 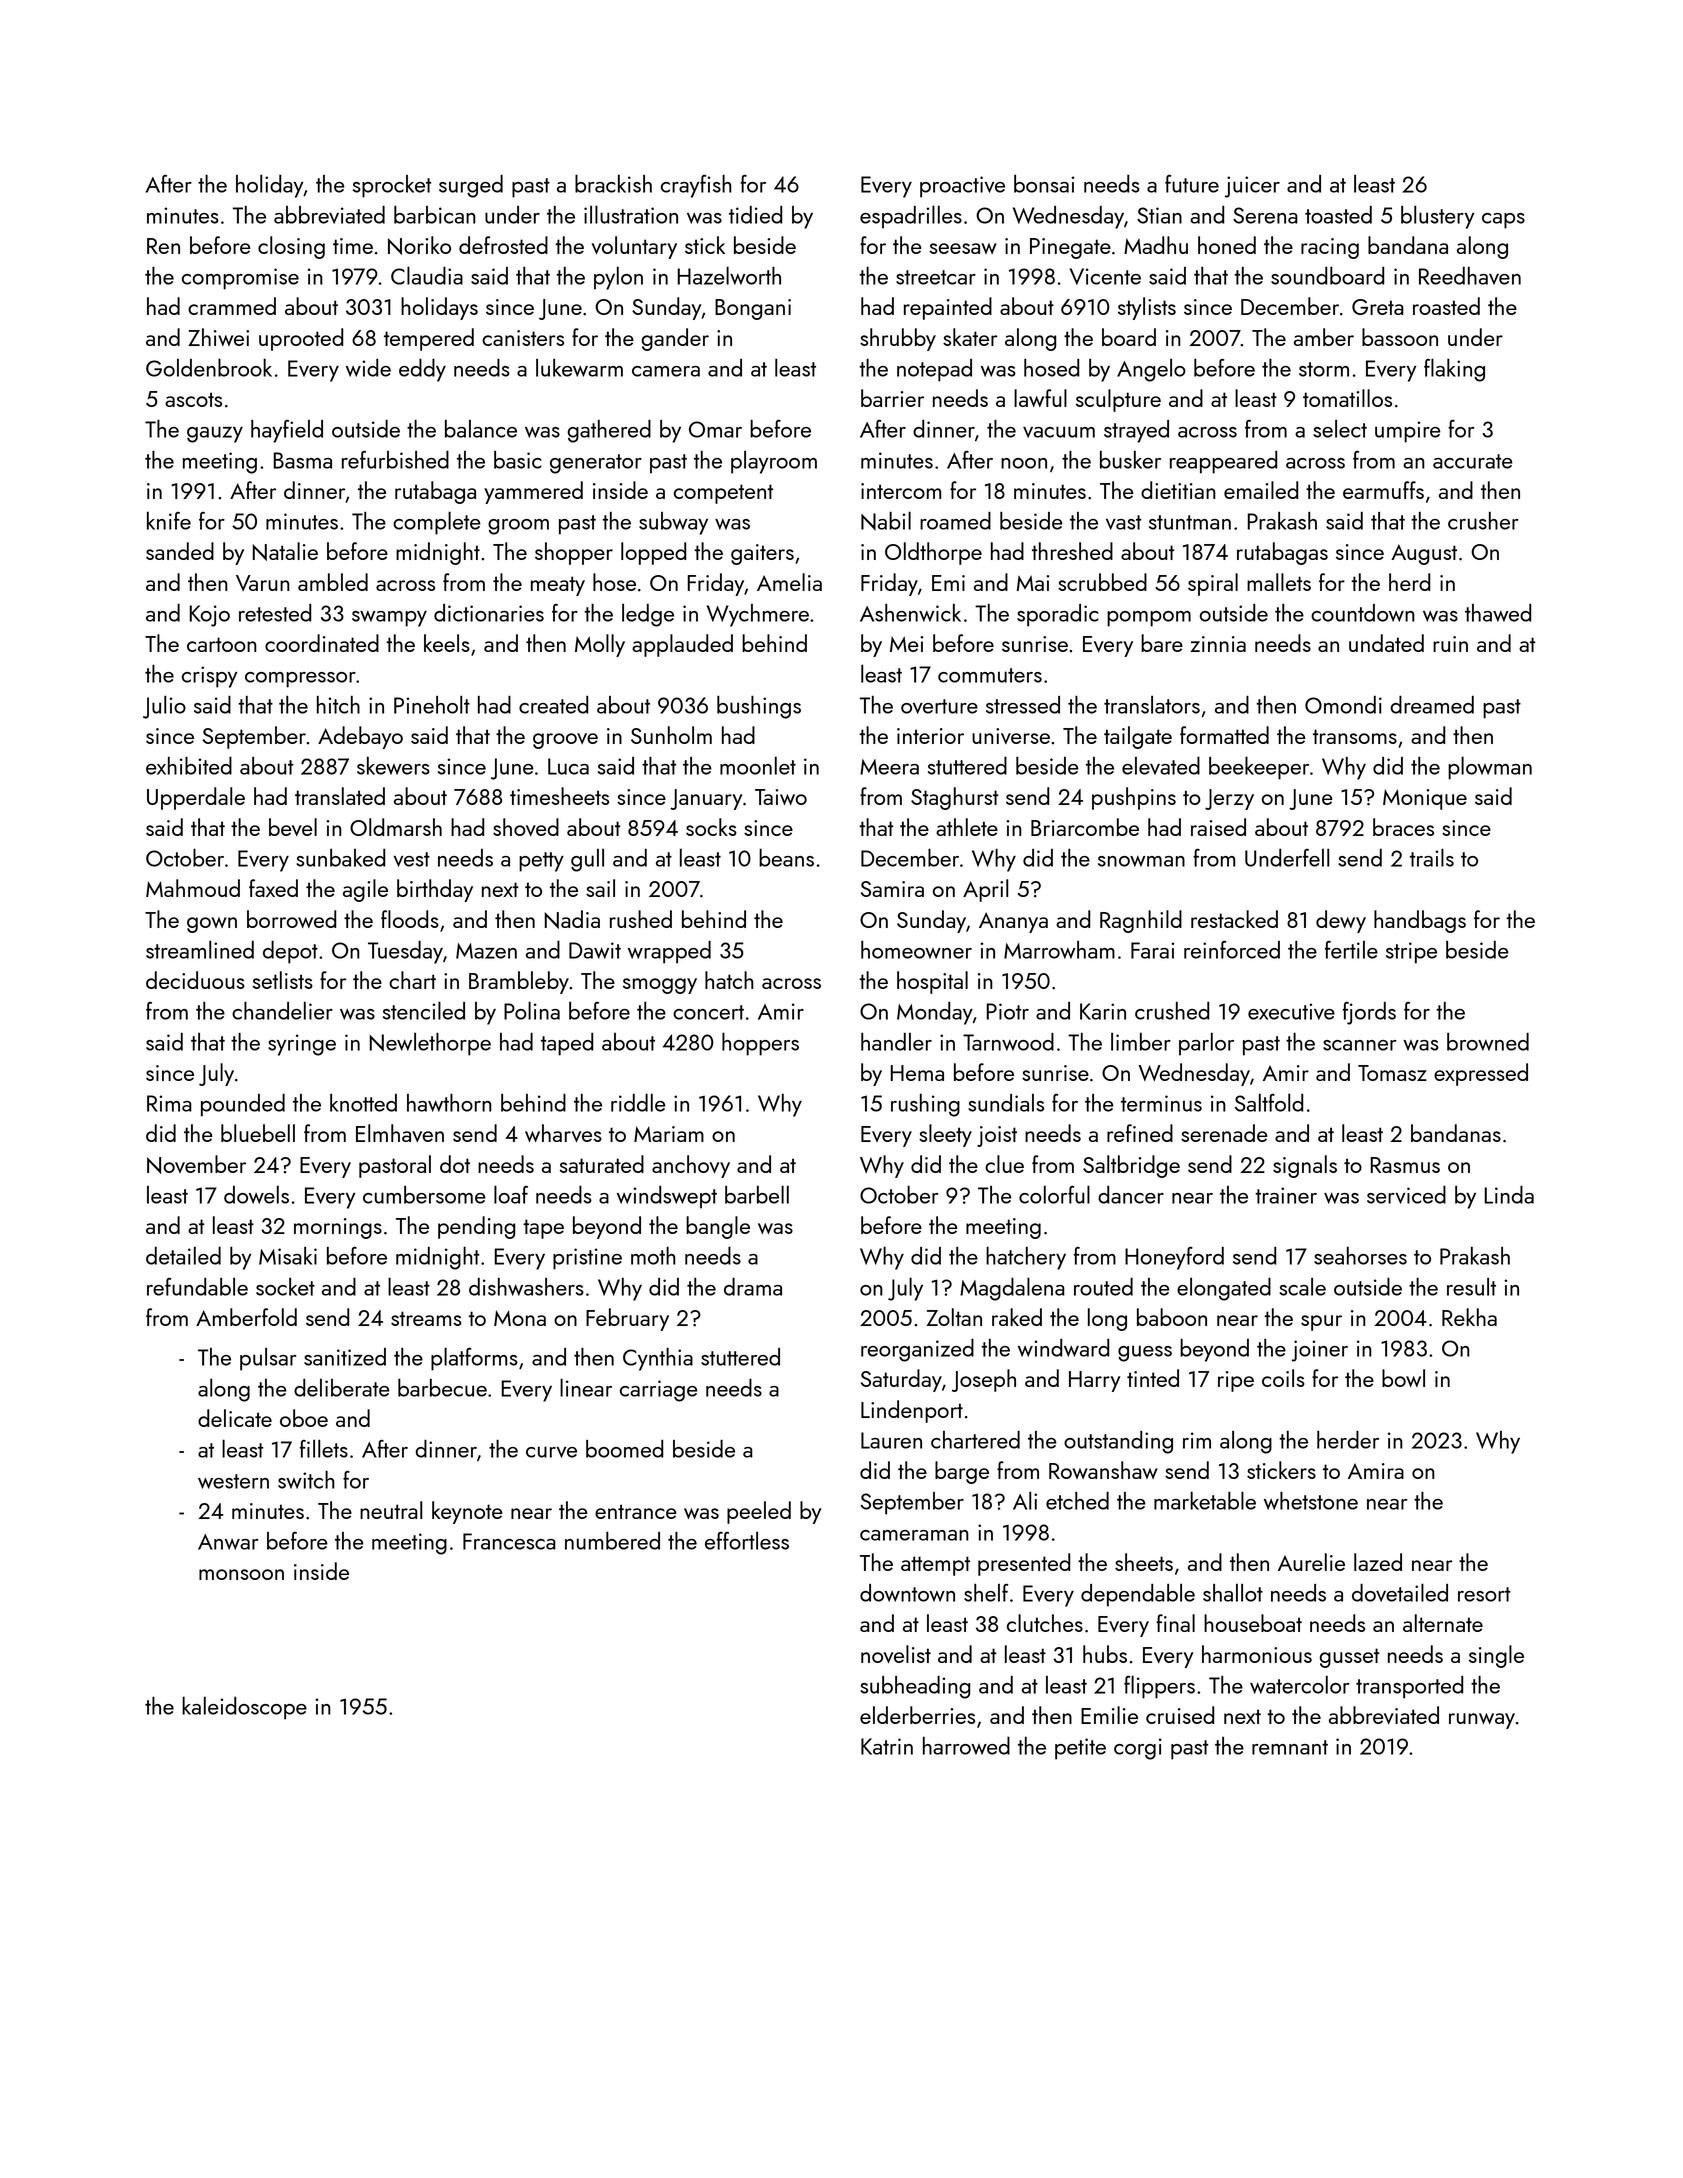 What do you see at coordinates (673, 523) in the document?
I see `subway` at bounding box center [673, 523].
